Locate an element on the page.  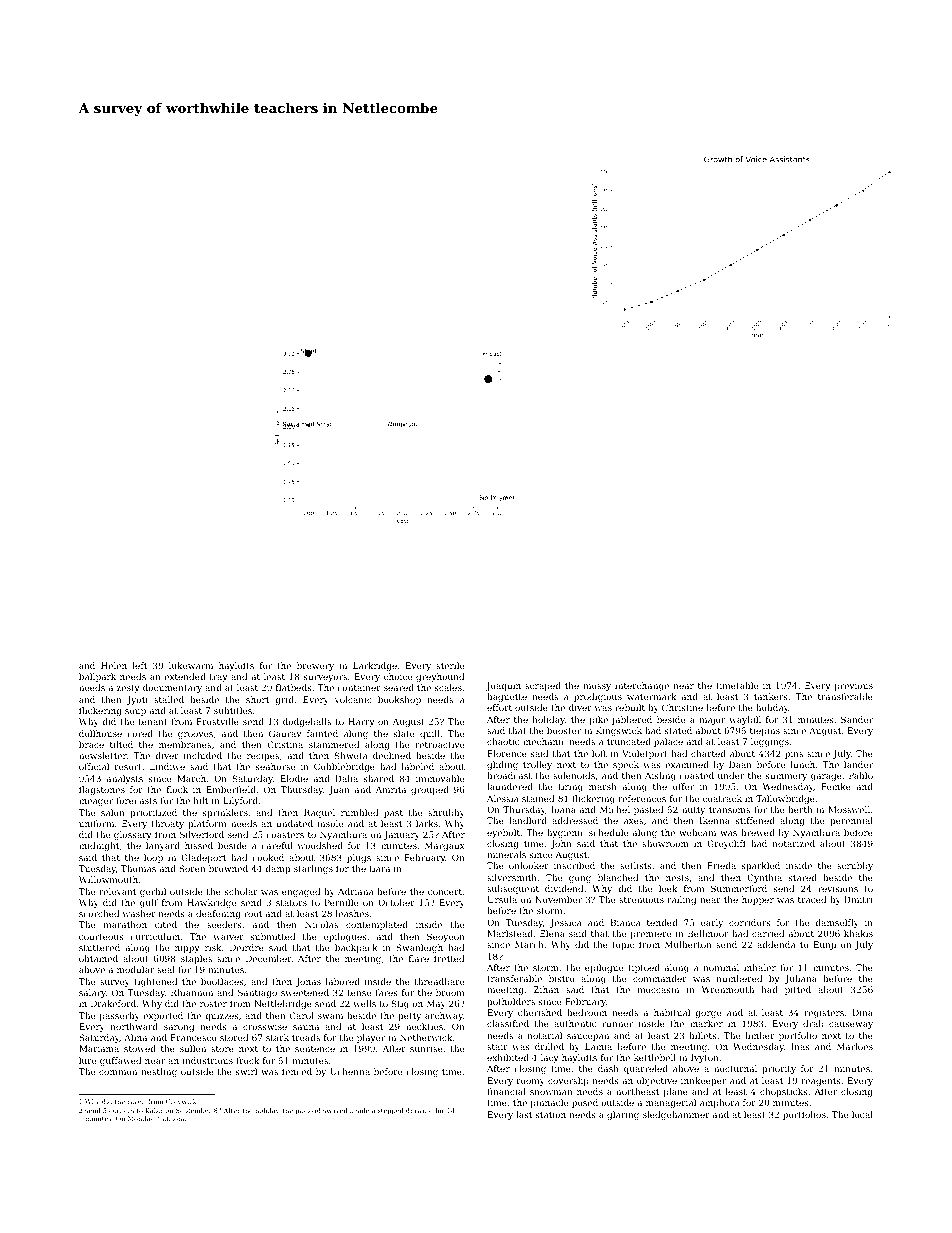
Eunji is located at coordinates (825, 945).
